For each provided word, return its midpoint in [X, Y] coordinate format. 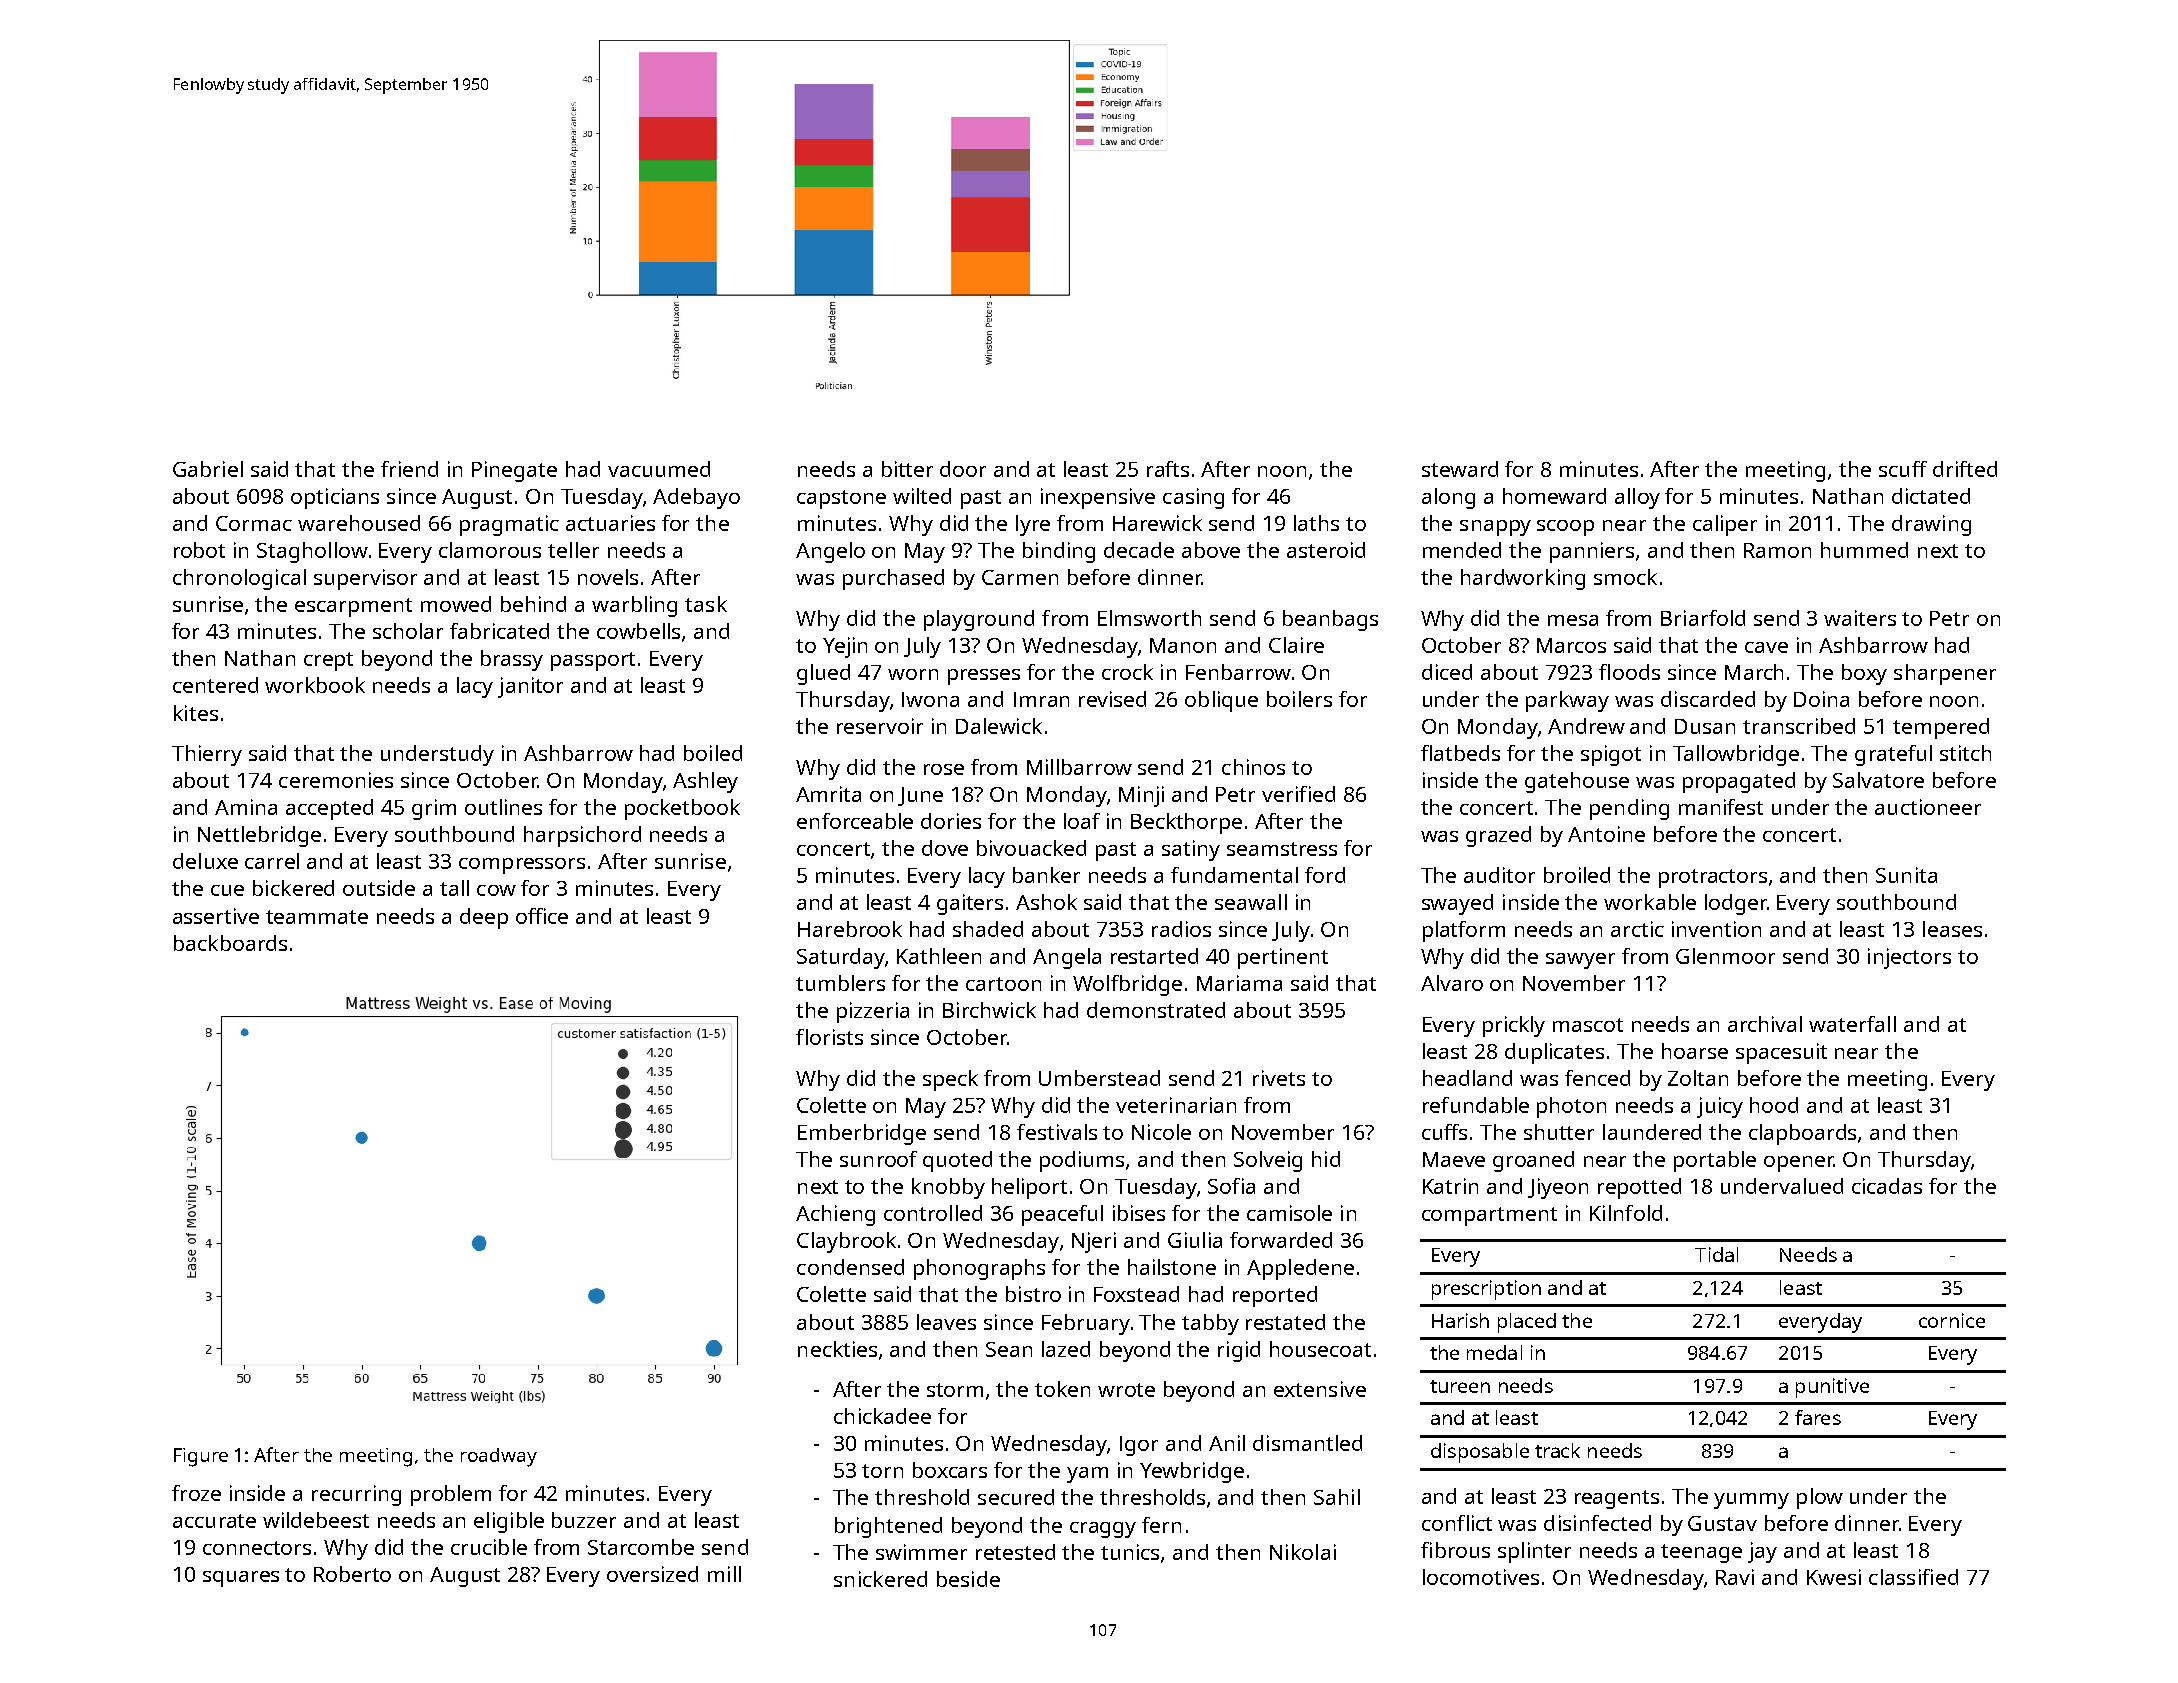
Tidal [1716, 1254]
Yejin [845, 647]
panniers [1592, 552]
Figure [201, 1457]
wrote [1126, 1390]
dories [951, 821]
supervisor [365, 579]
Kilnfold [1626, 1213]
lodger [1736, 904]
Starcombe [641, 1547]
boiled [713, 753]
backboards [230, 943]
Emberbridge [862, 1134]
